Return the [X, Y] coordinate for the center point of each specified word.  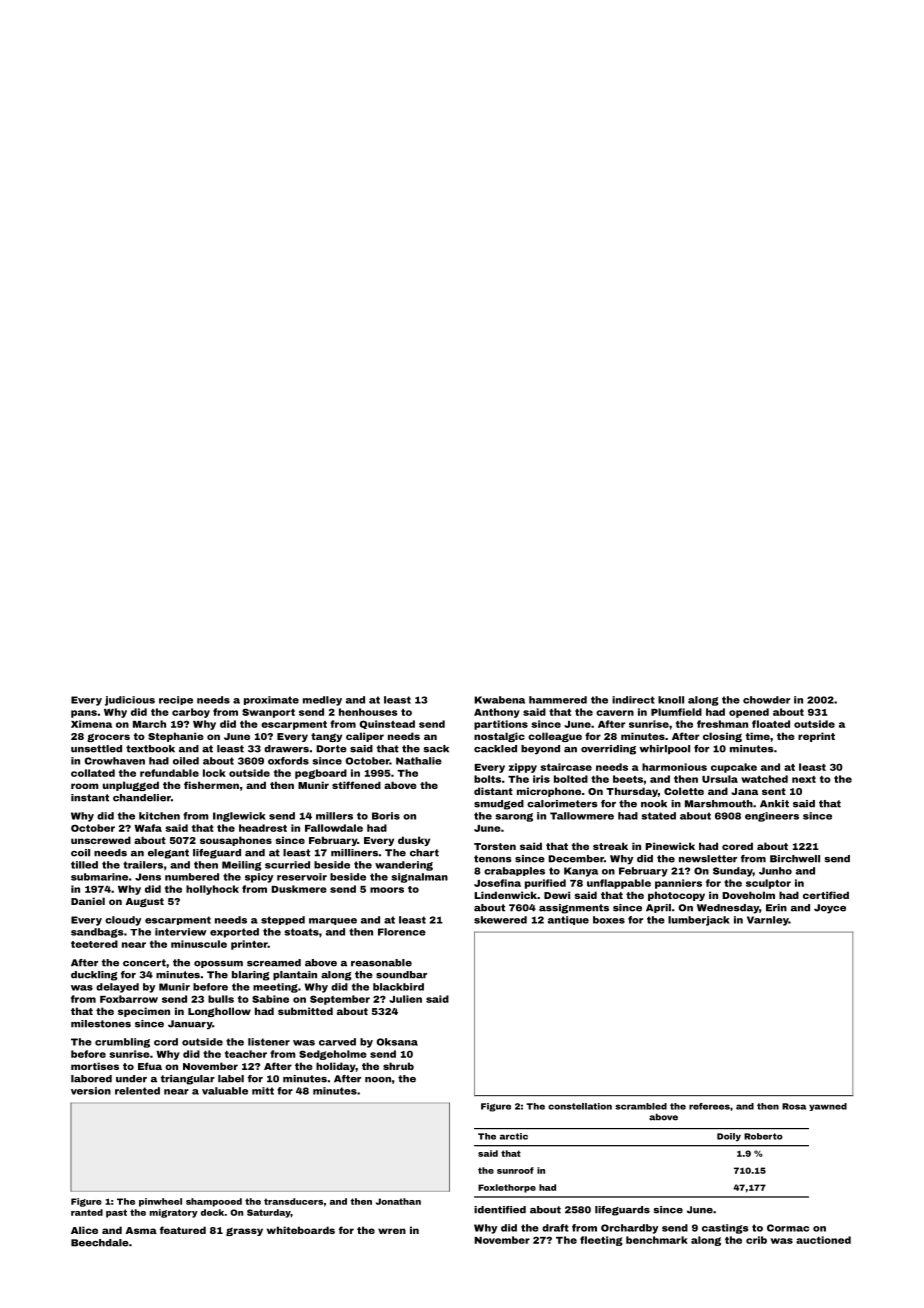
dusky [414, 841]
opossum [218, 964]
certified [826, 895]
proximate [271, 700]
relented [137, 1091]
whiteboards [301, 1230]
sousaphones [236, 841]
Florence [402, 932]
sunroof [515, 1170]
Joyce [830, 909]
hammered [558, 700]
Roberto [763, 1136]
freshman [722, 724]
